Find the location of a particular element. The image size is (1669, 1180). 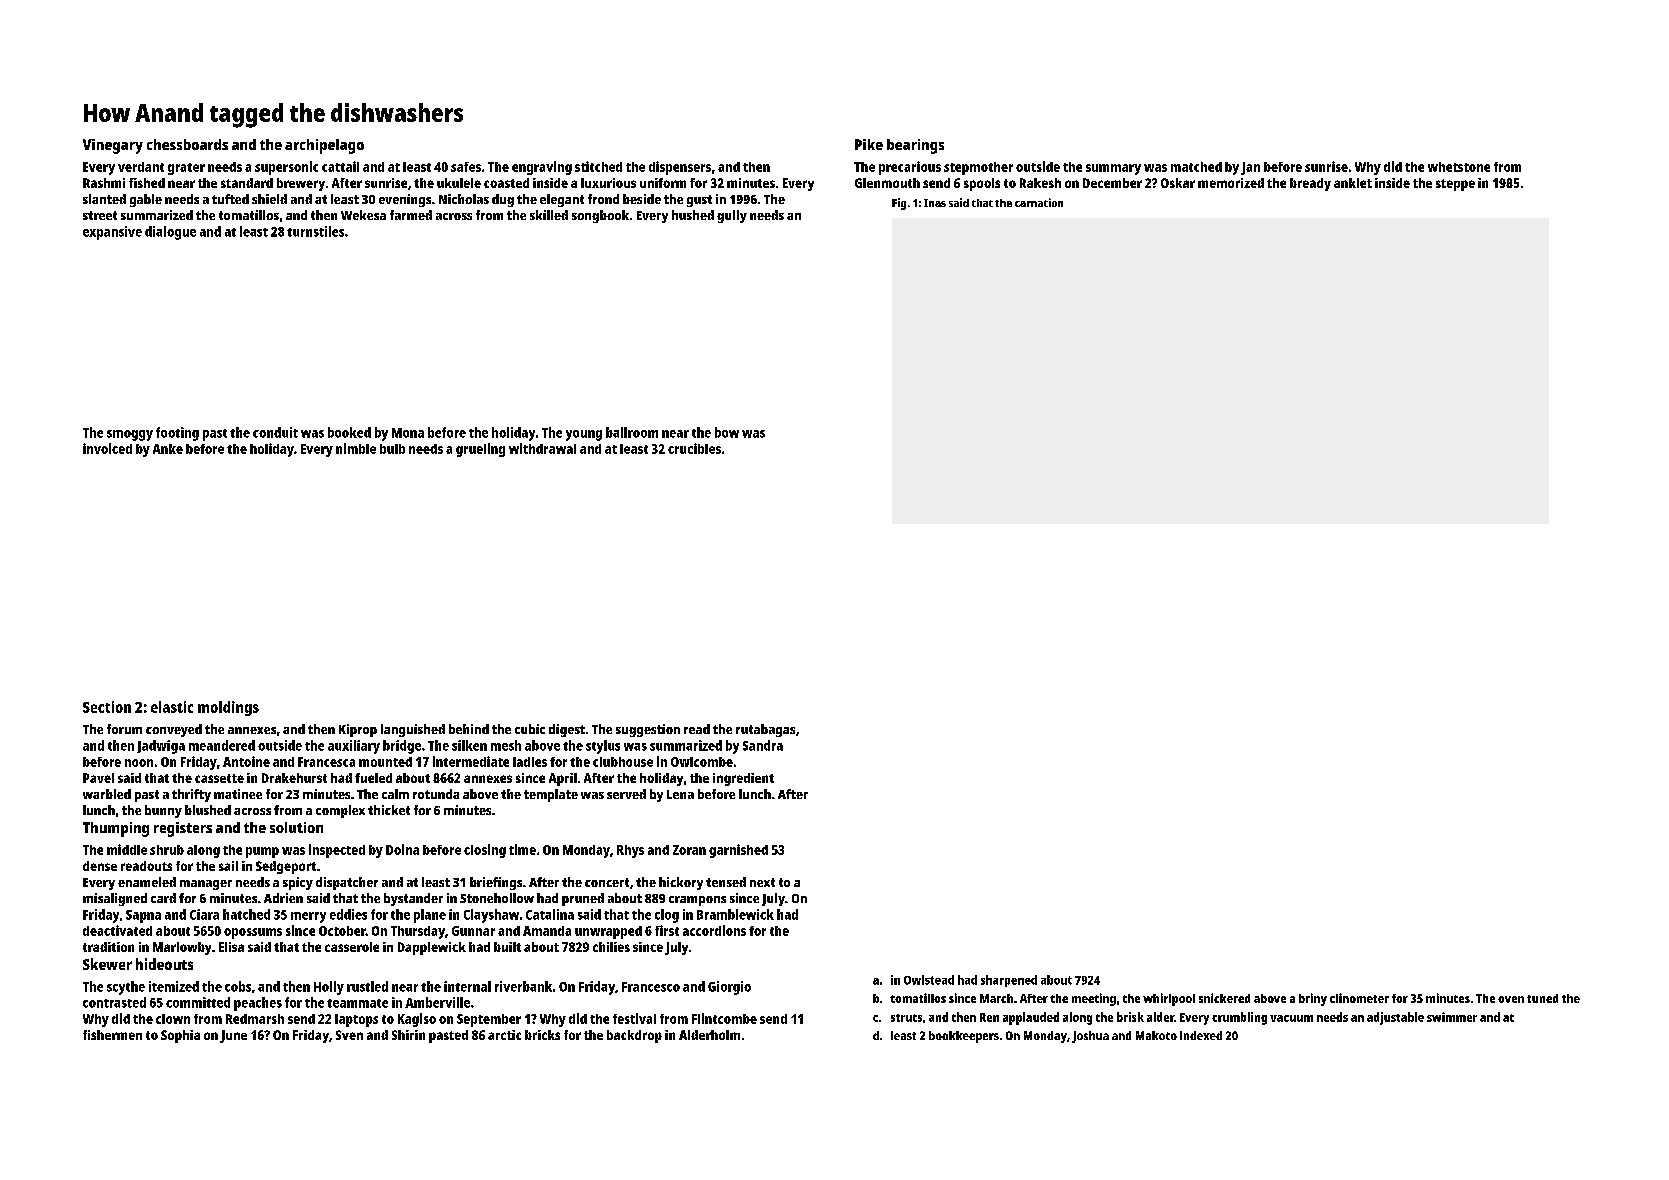

invoiced is located at coordinates (107, 448).
